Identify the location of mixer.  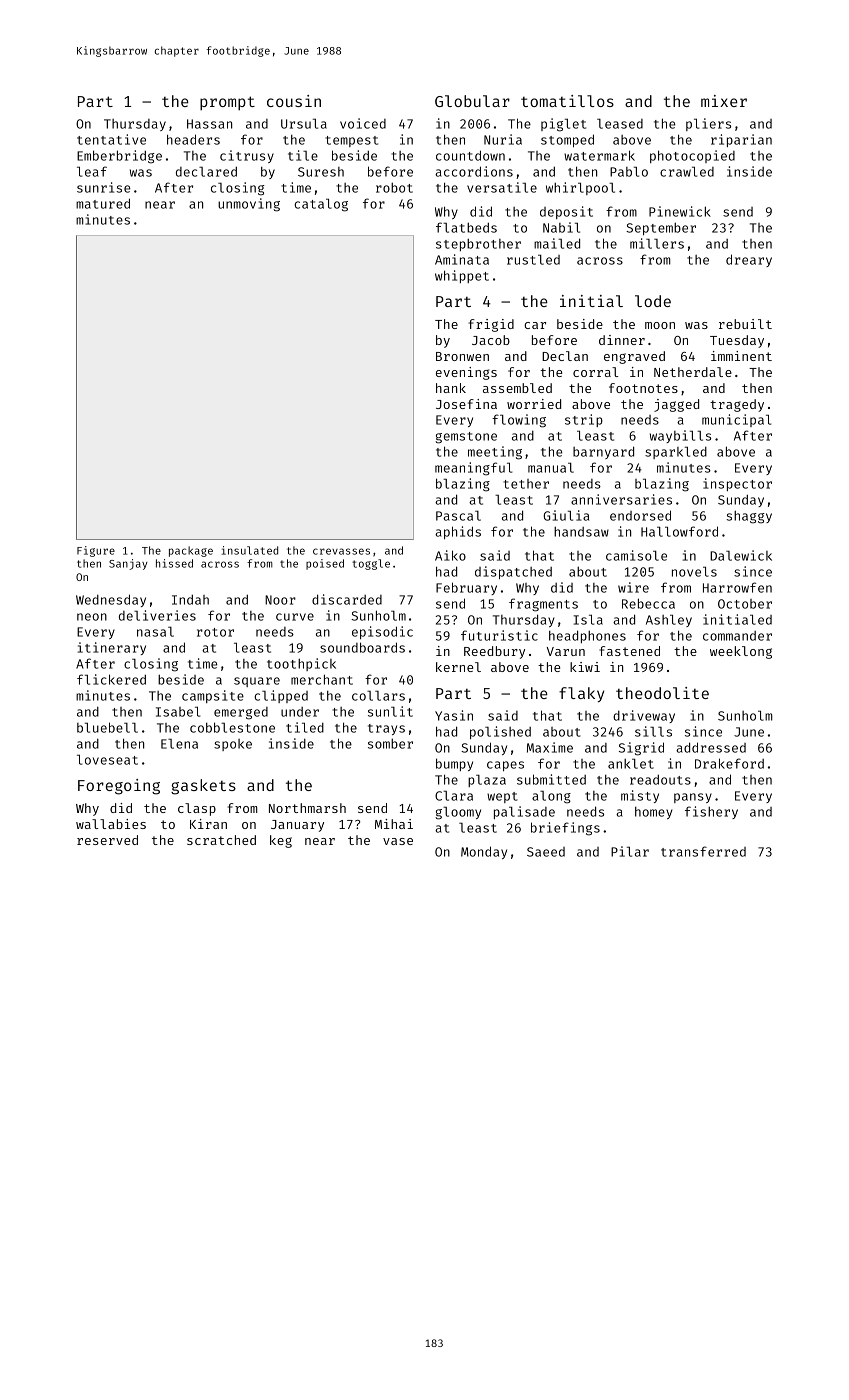
(724, 101).
